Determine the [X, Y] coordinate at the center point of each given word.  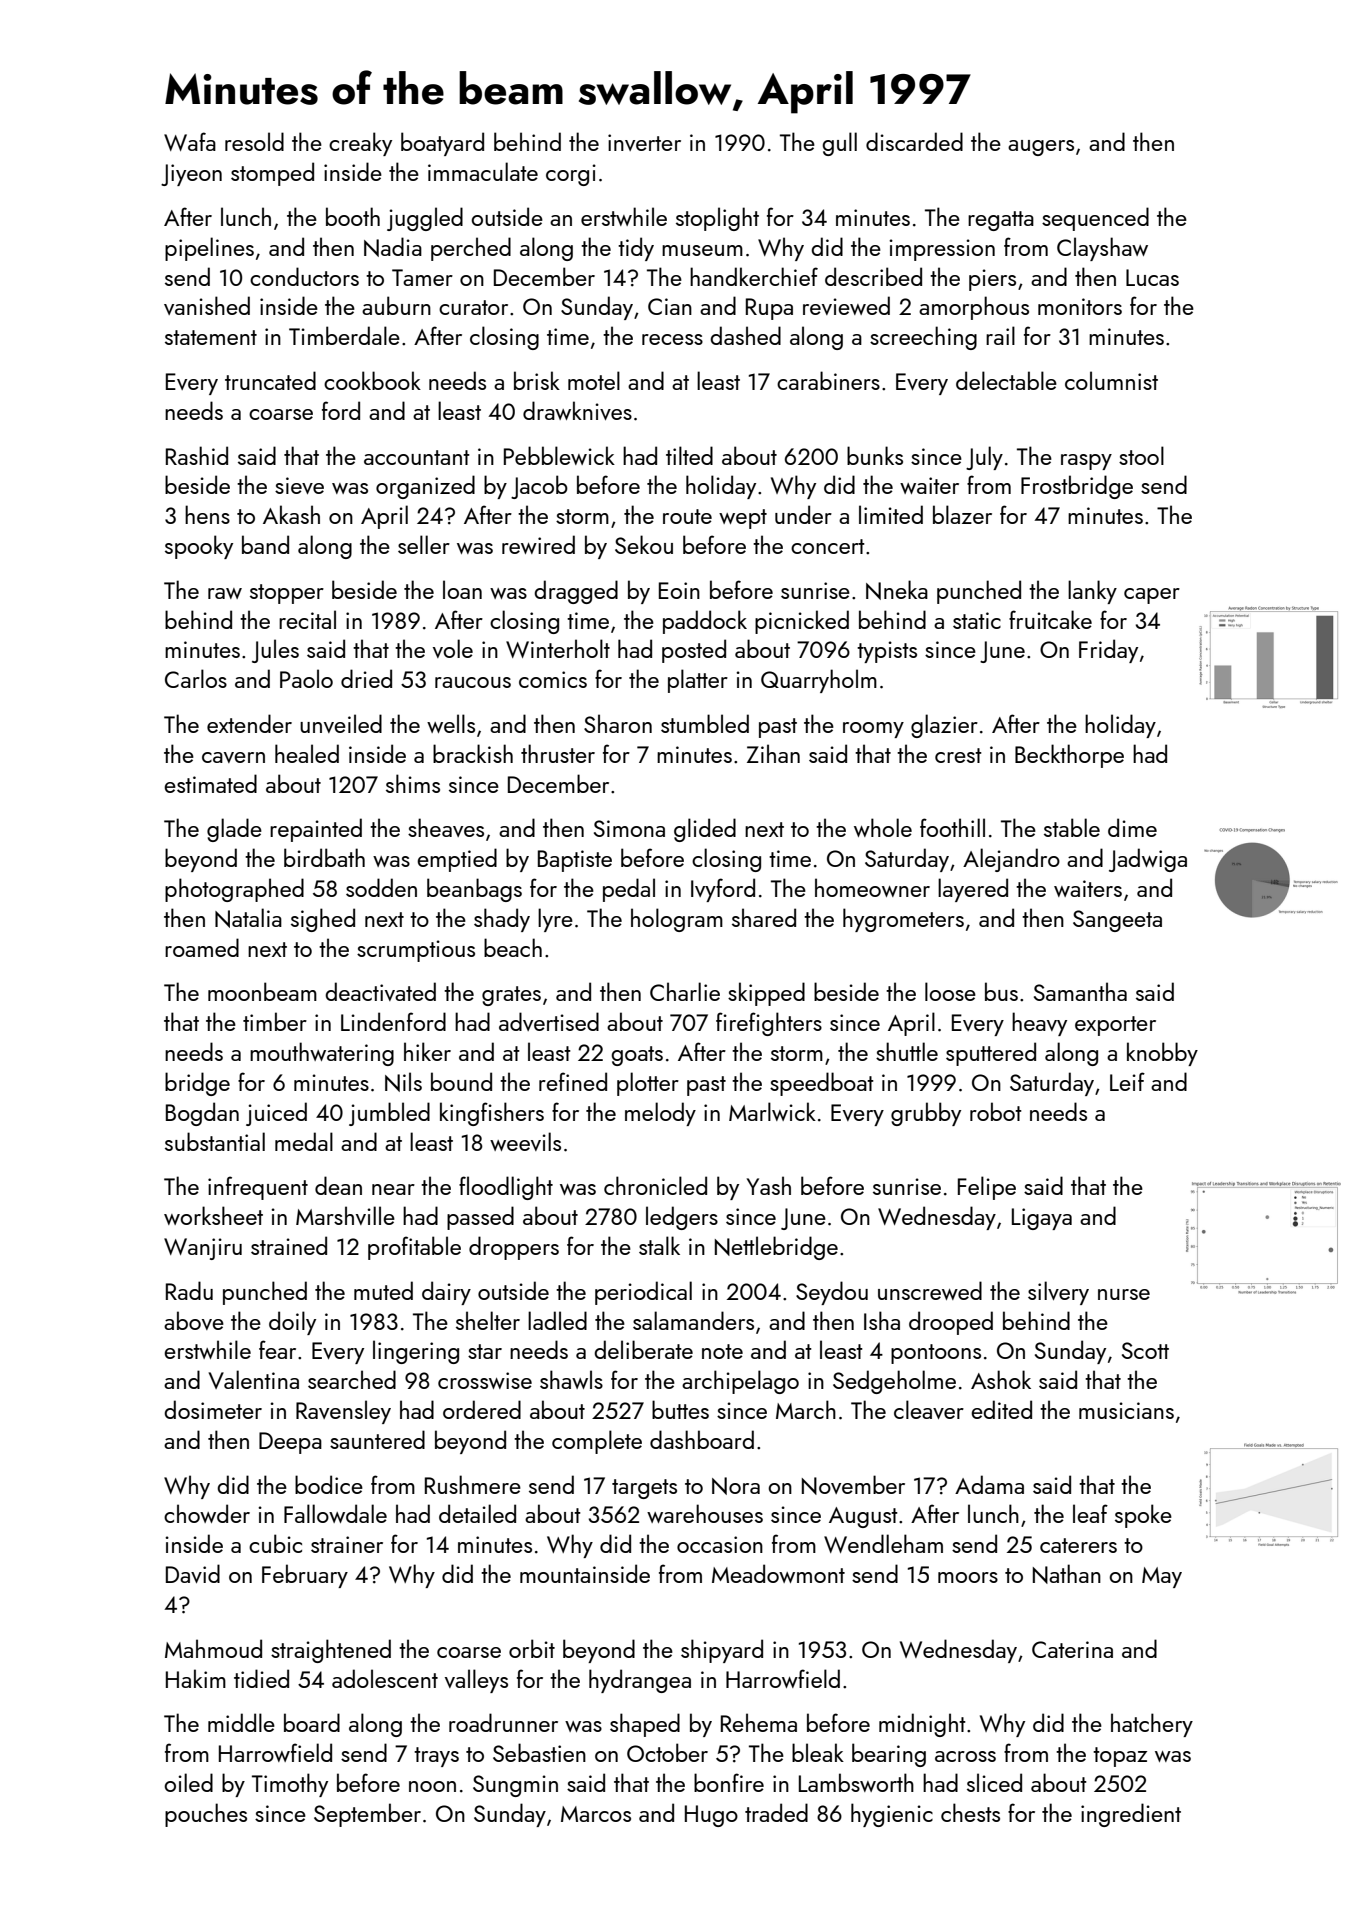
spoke [1143, 1516]
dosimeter [213, 1409]
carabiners [828, 380]
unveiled [341, 723]
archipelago [740, 1382]
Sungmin [515, 1786]
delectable [1006, 380]
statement [211, 337]
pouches [206, 1815]
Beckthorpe [1069, 756]
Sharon [618, 723]
